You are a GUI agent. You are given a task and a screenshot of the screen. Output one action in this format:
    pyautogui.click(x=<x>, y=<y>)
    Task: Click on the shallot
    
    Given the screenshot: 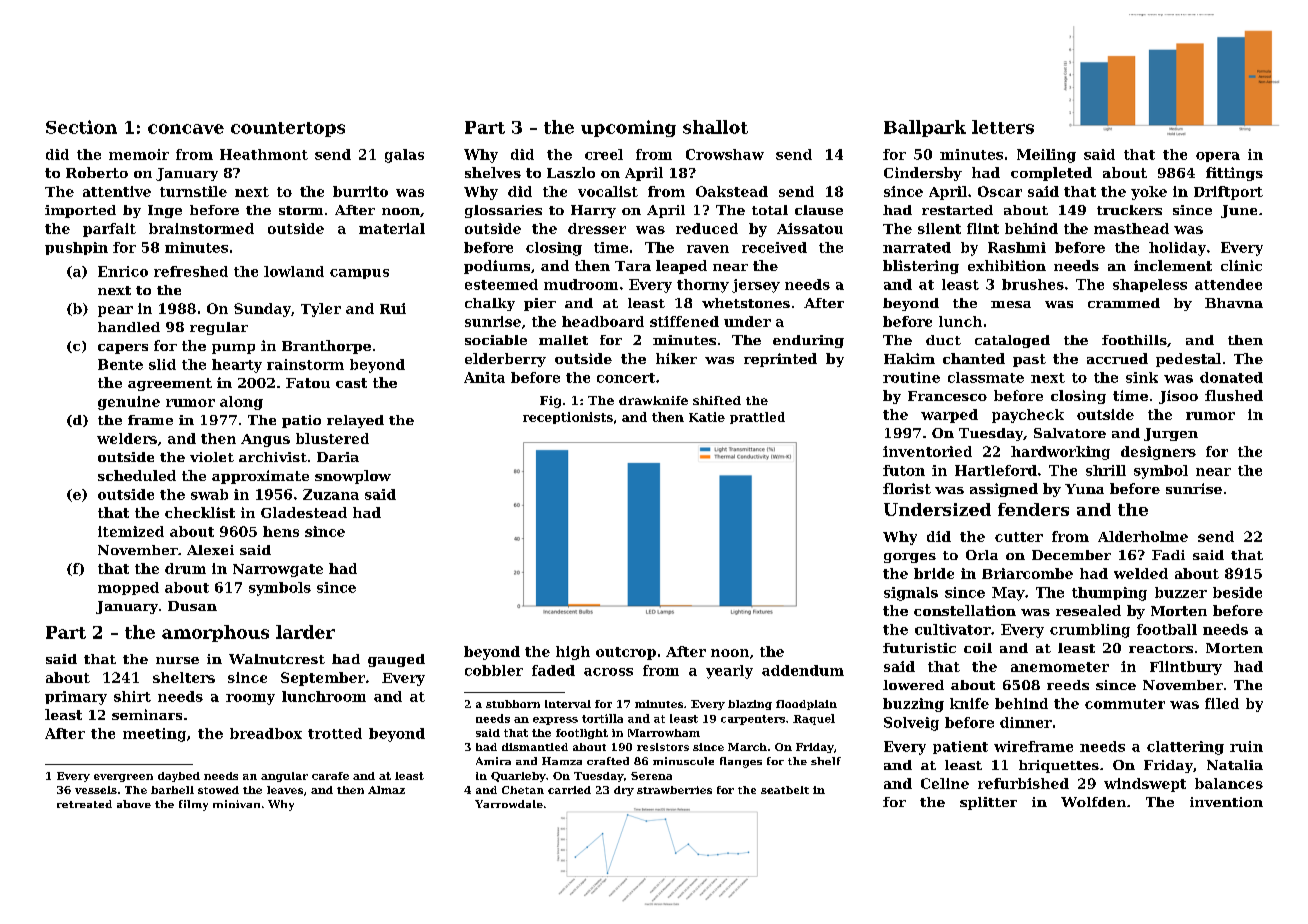 What is the action you would take?
    pyautogui.click(x=715, y=127)
